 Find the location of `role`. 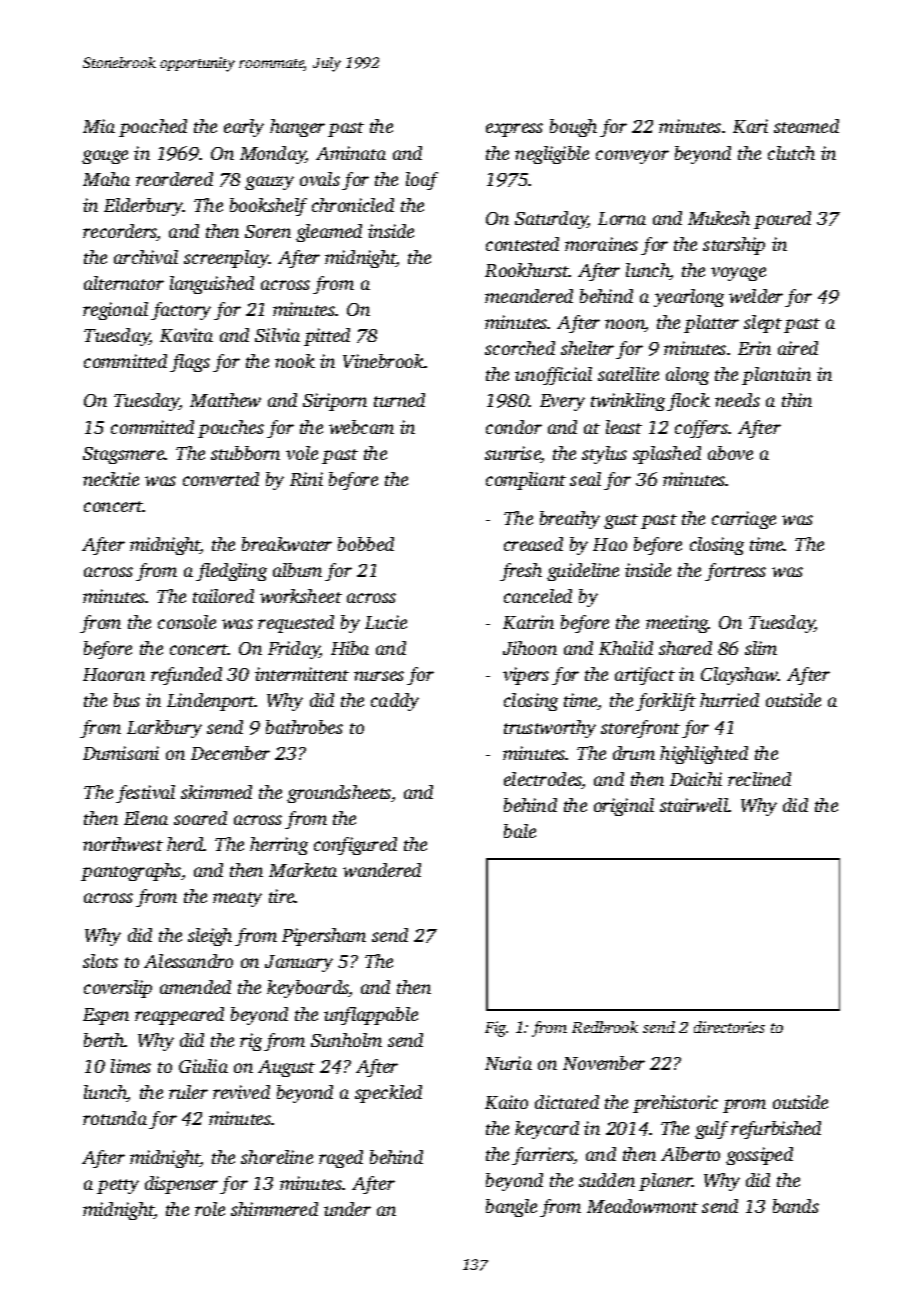

role is located at coordinates (210, 1209).
